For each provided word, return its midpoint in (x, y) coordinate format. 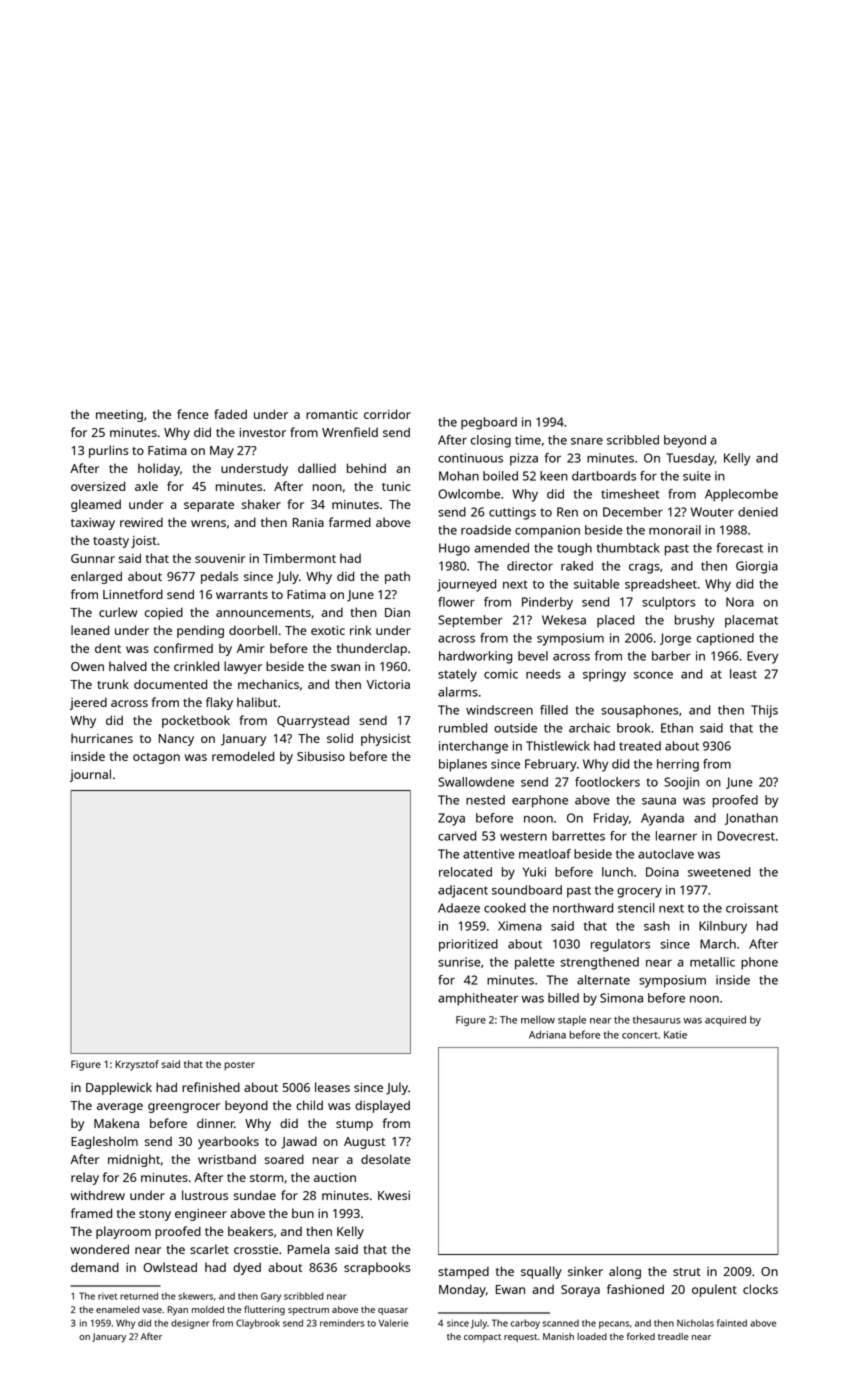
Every (762, 657)
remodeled (243, 756)
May (222, 452)
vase (152, 1310)
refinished (211, 1087)
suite (697, 476)
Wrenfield (350, 432)
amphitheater (478, 999)
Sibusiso (321, 756)
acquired (725, 1021)
